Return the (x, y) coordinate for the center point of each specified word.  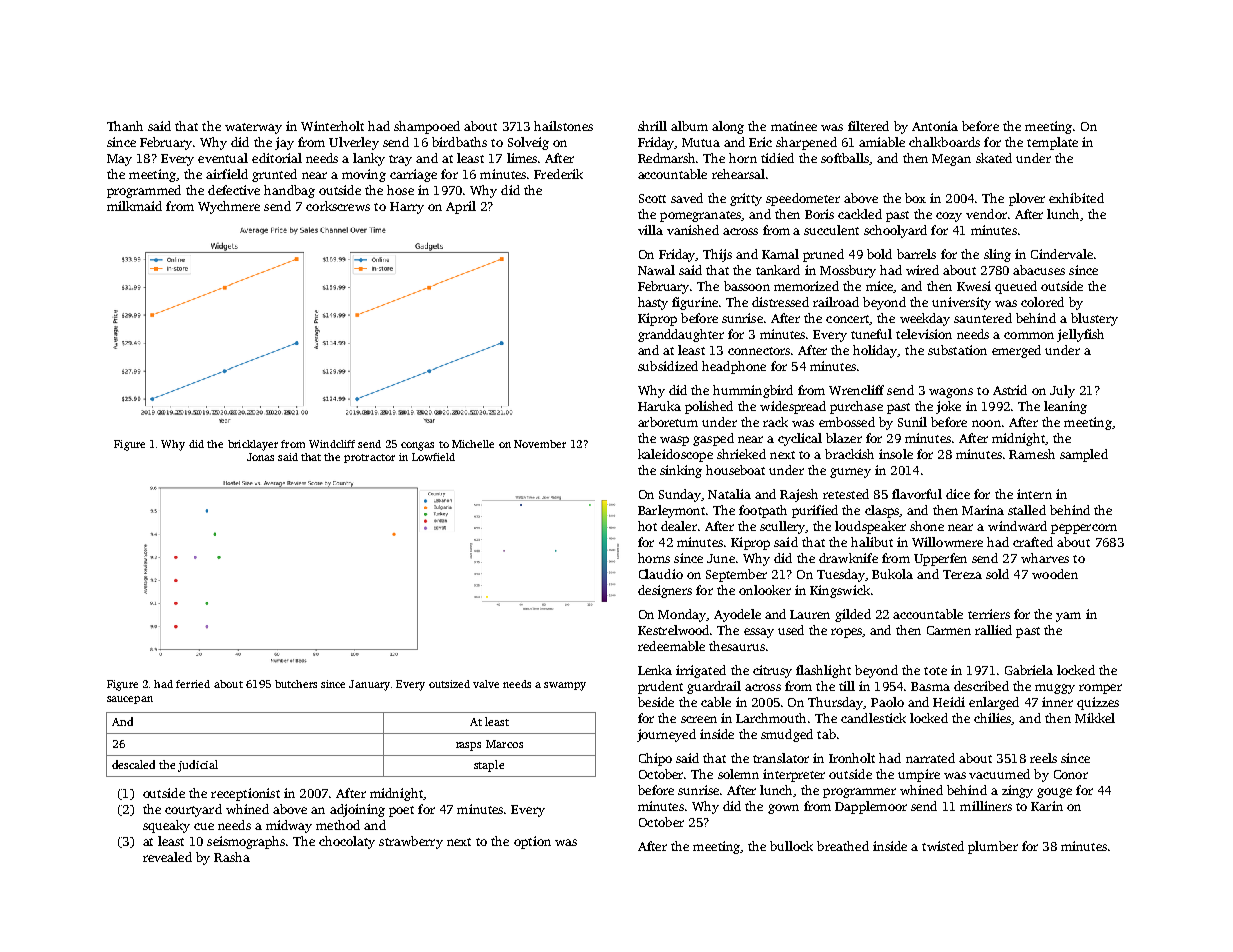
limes (522, 158)
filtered (868, 126)
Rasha (232, 857)
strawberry (411, 842)
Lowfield (433, 457)
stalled (1027, 510)
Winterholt (332, 126)
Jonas (260, 457)
